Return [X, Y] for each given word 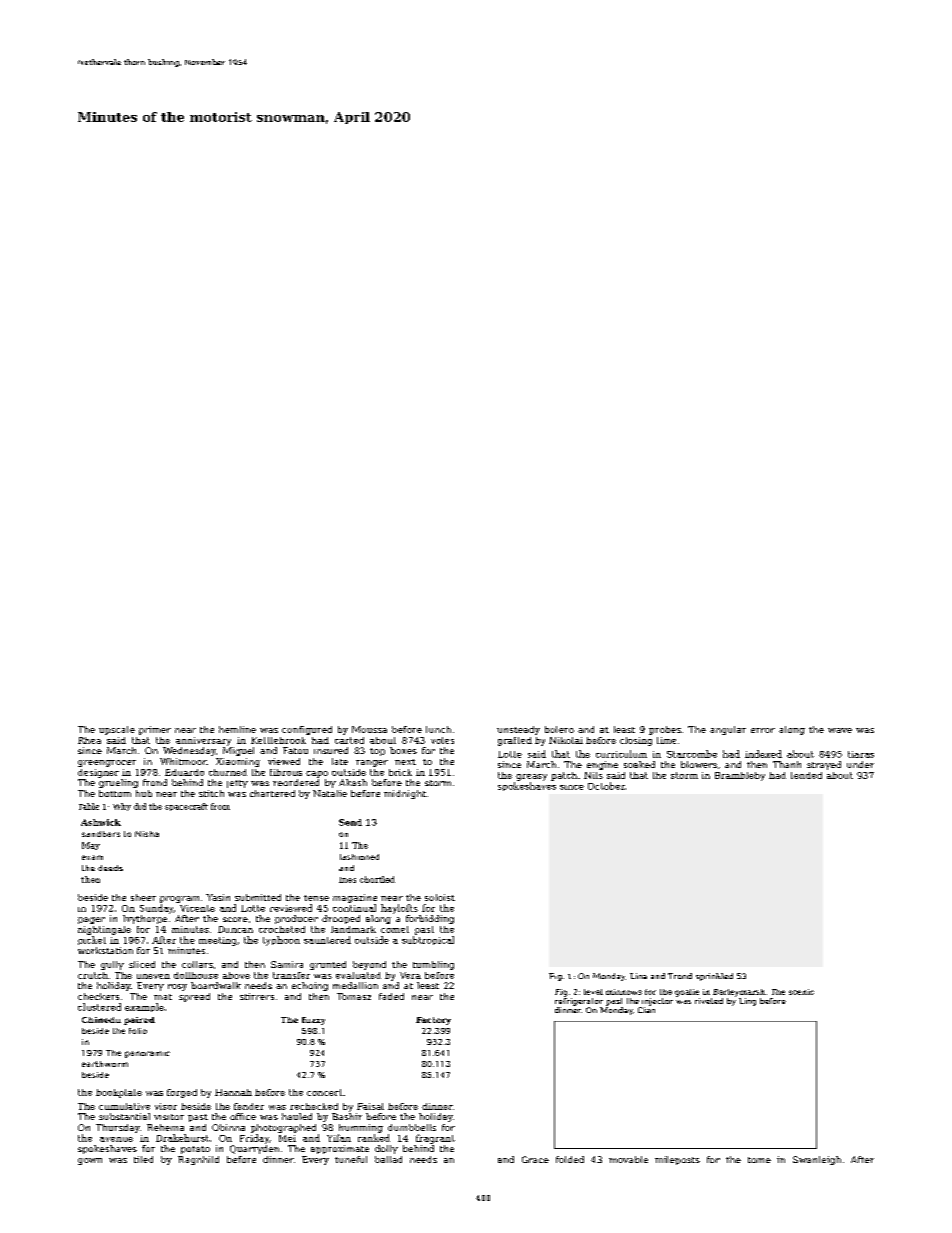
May [91, 846]
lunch [438, 729]
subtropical [428, 940]
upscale [117, 730]
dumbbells [412, 1127]
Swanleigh [817, 1160]
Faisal [370, 1106]
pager [91, 920]
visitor [169, 1117]
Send [350, 822]
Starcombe [692, 754]
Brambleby [740, 776]
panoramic [147, 1054]
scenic [801, 992]
